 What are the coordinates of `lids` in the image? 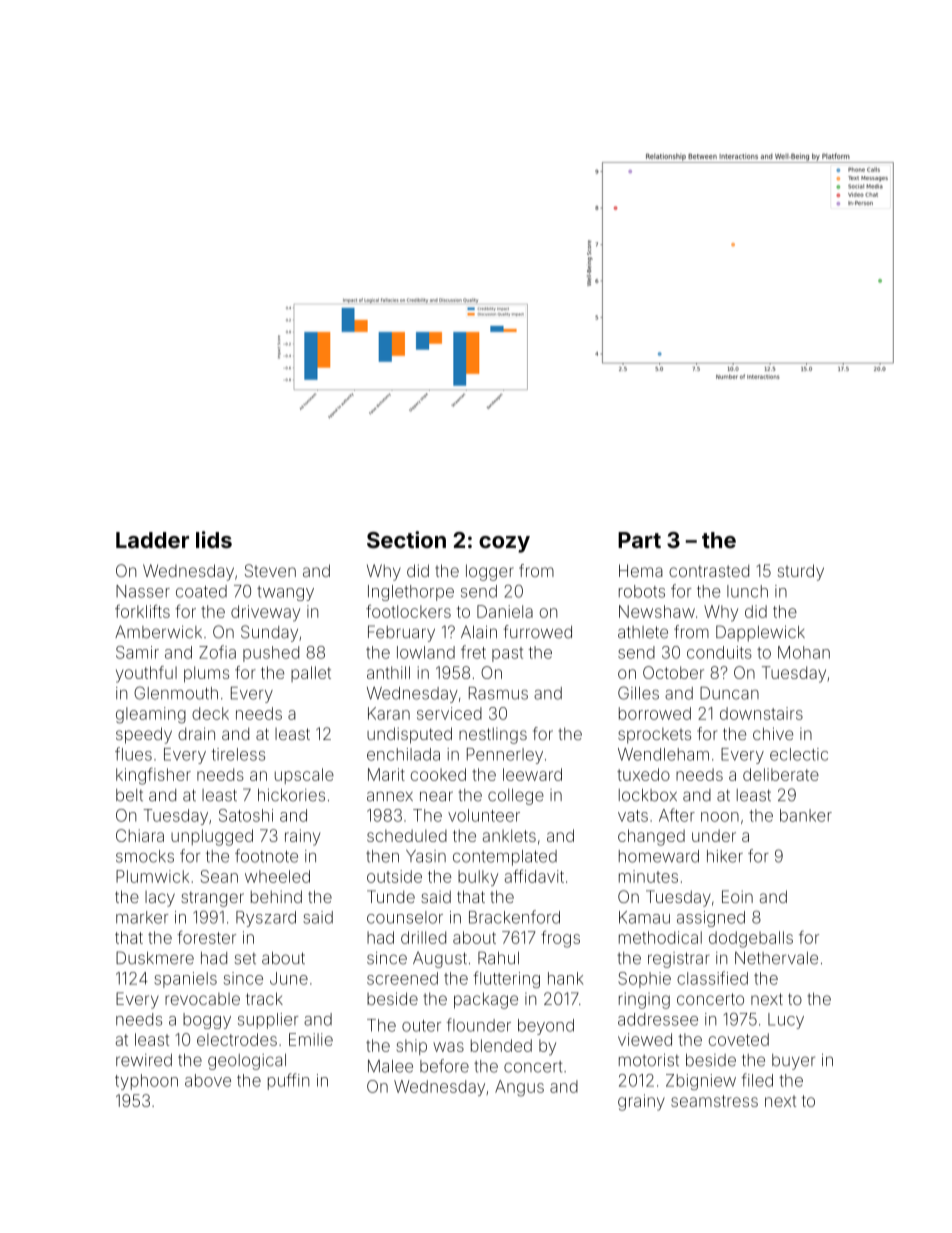 It's located at (214, 539).
